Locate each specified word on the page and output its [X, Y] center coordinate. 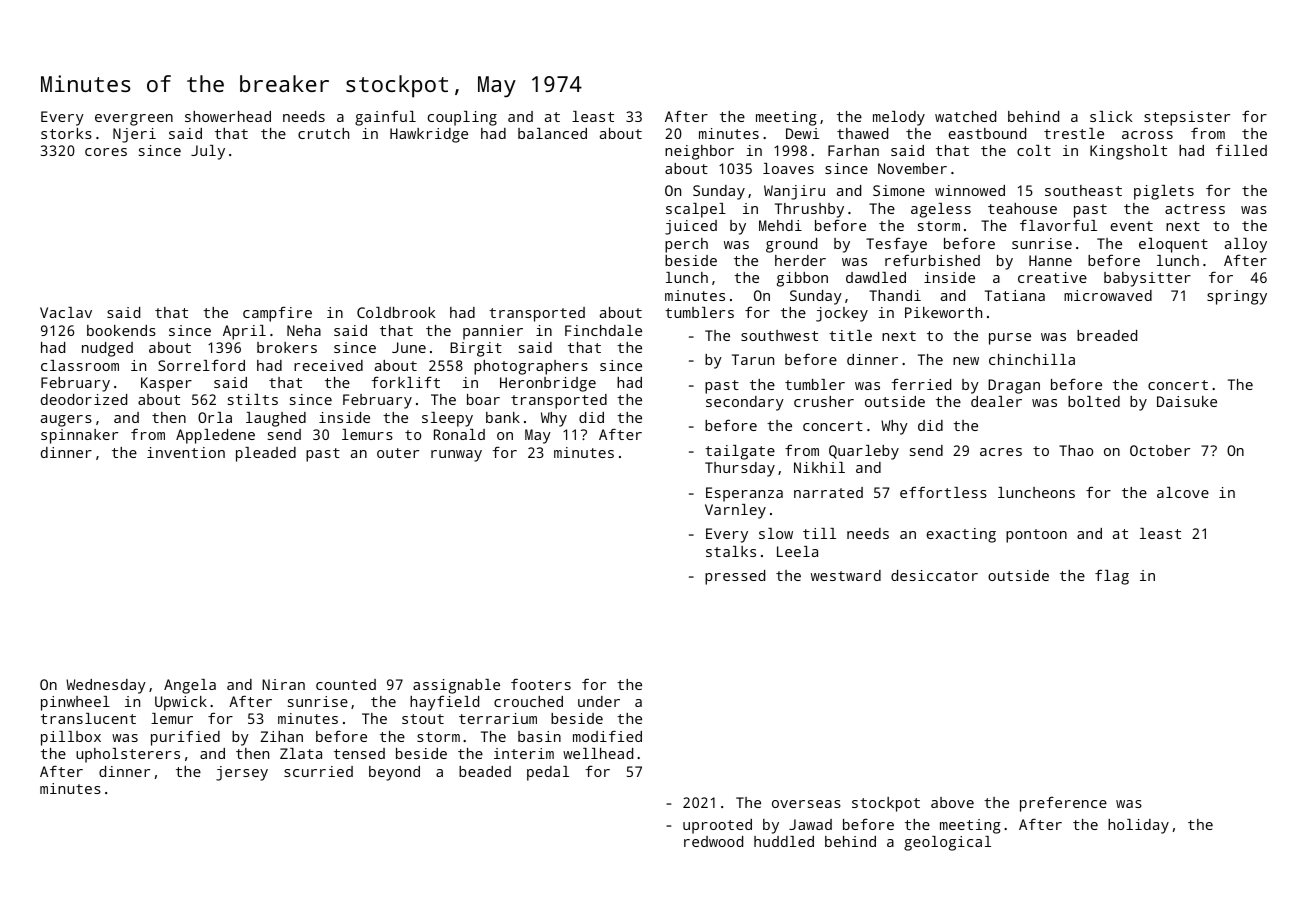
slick [1111, 116]
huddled [784, 841]
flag [1112, 577]
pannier [493, 332]
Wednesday [106, 686]
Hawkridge [429, 135]
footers [541, 684]
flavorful [1058, 225]
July [208, 152]
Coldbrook [396, 312]
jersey [242, 773]
